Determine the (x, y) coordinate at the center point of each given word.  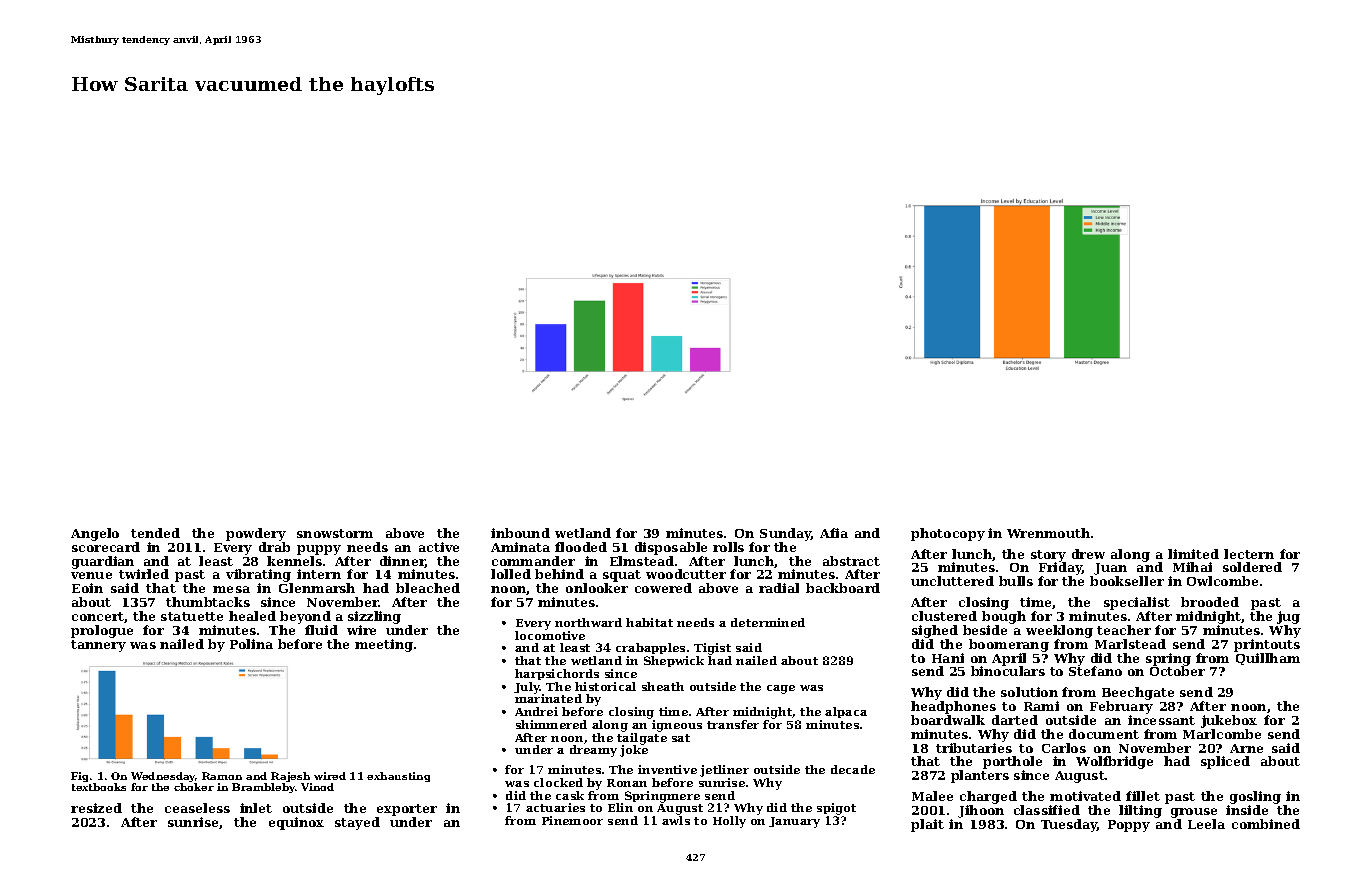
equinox (296, 823)
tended (155, 533)
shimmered (551, 724)
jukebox (1229, 721)
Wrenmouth (1048, 533)
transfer (733, 724)
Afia (834, 533)
